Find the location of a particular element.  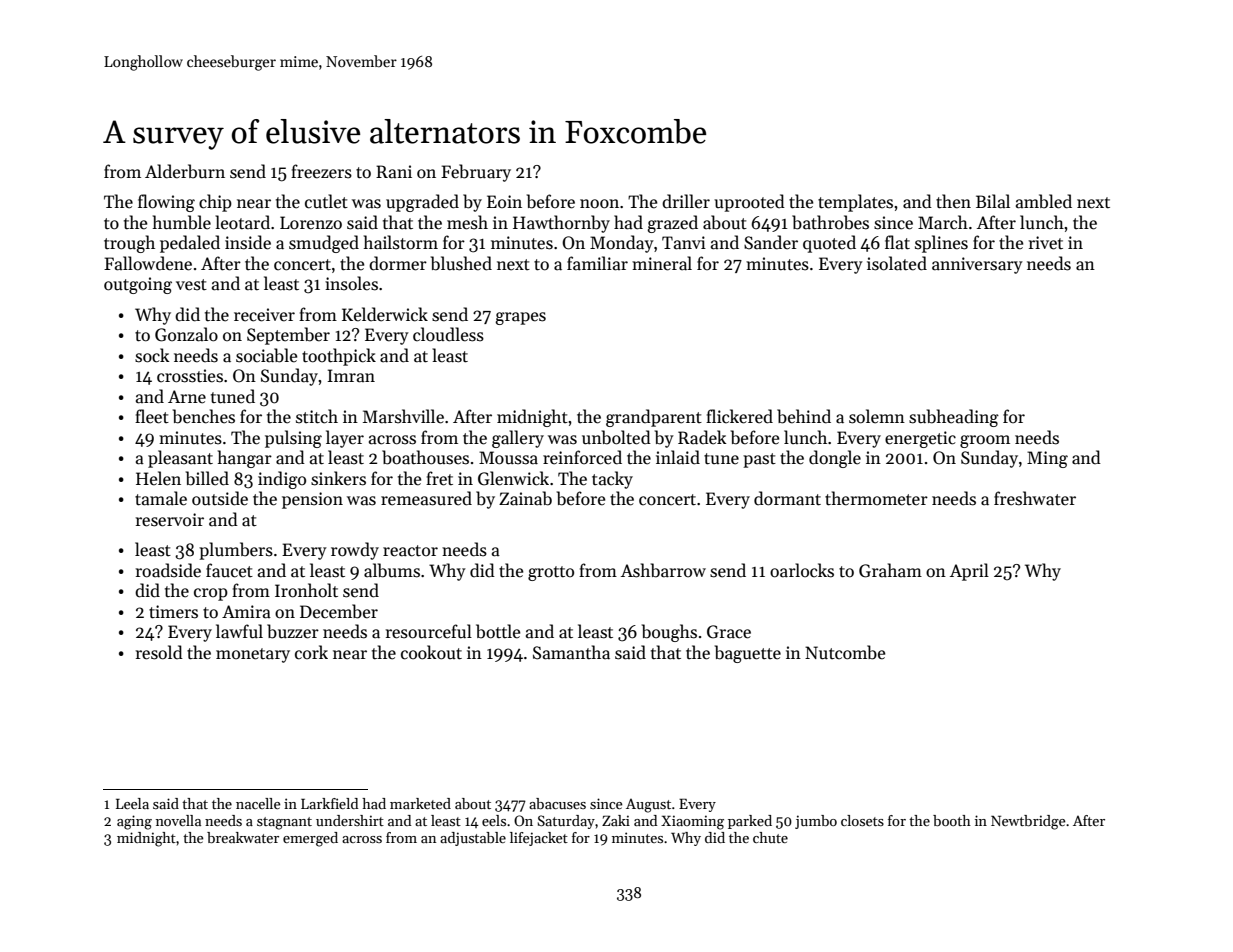

templates is located at coordinates (855, 203).
